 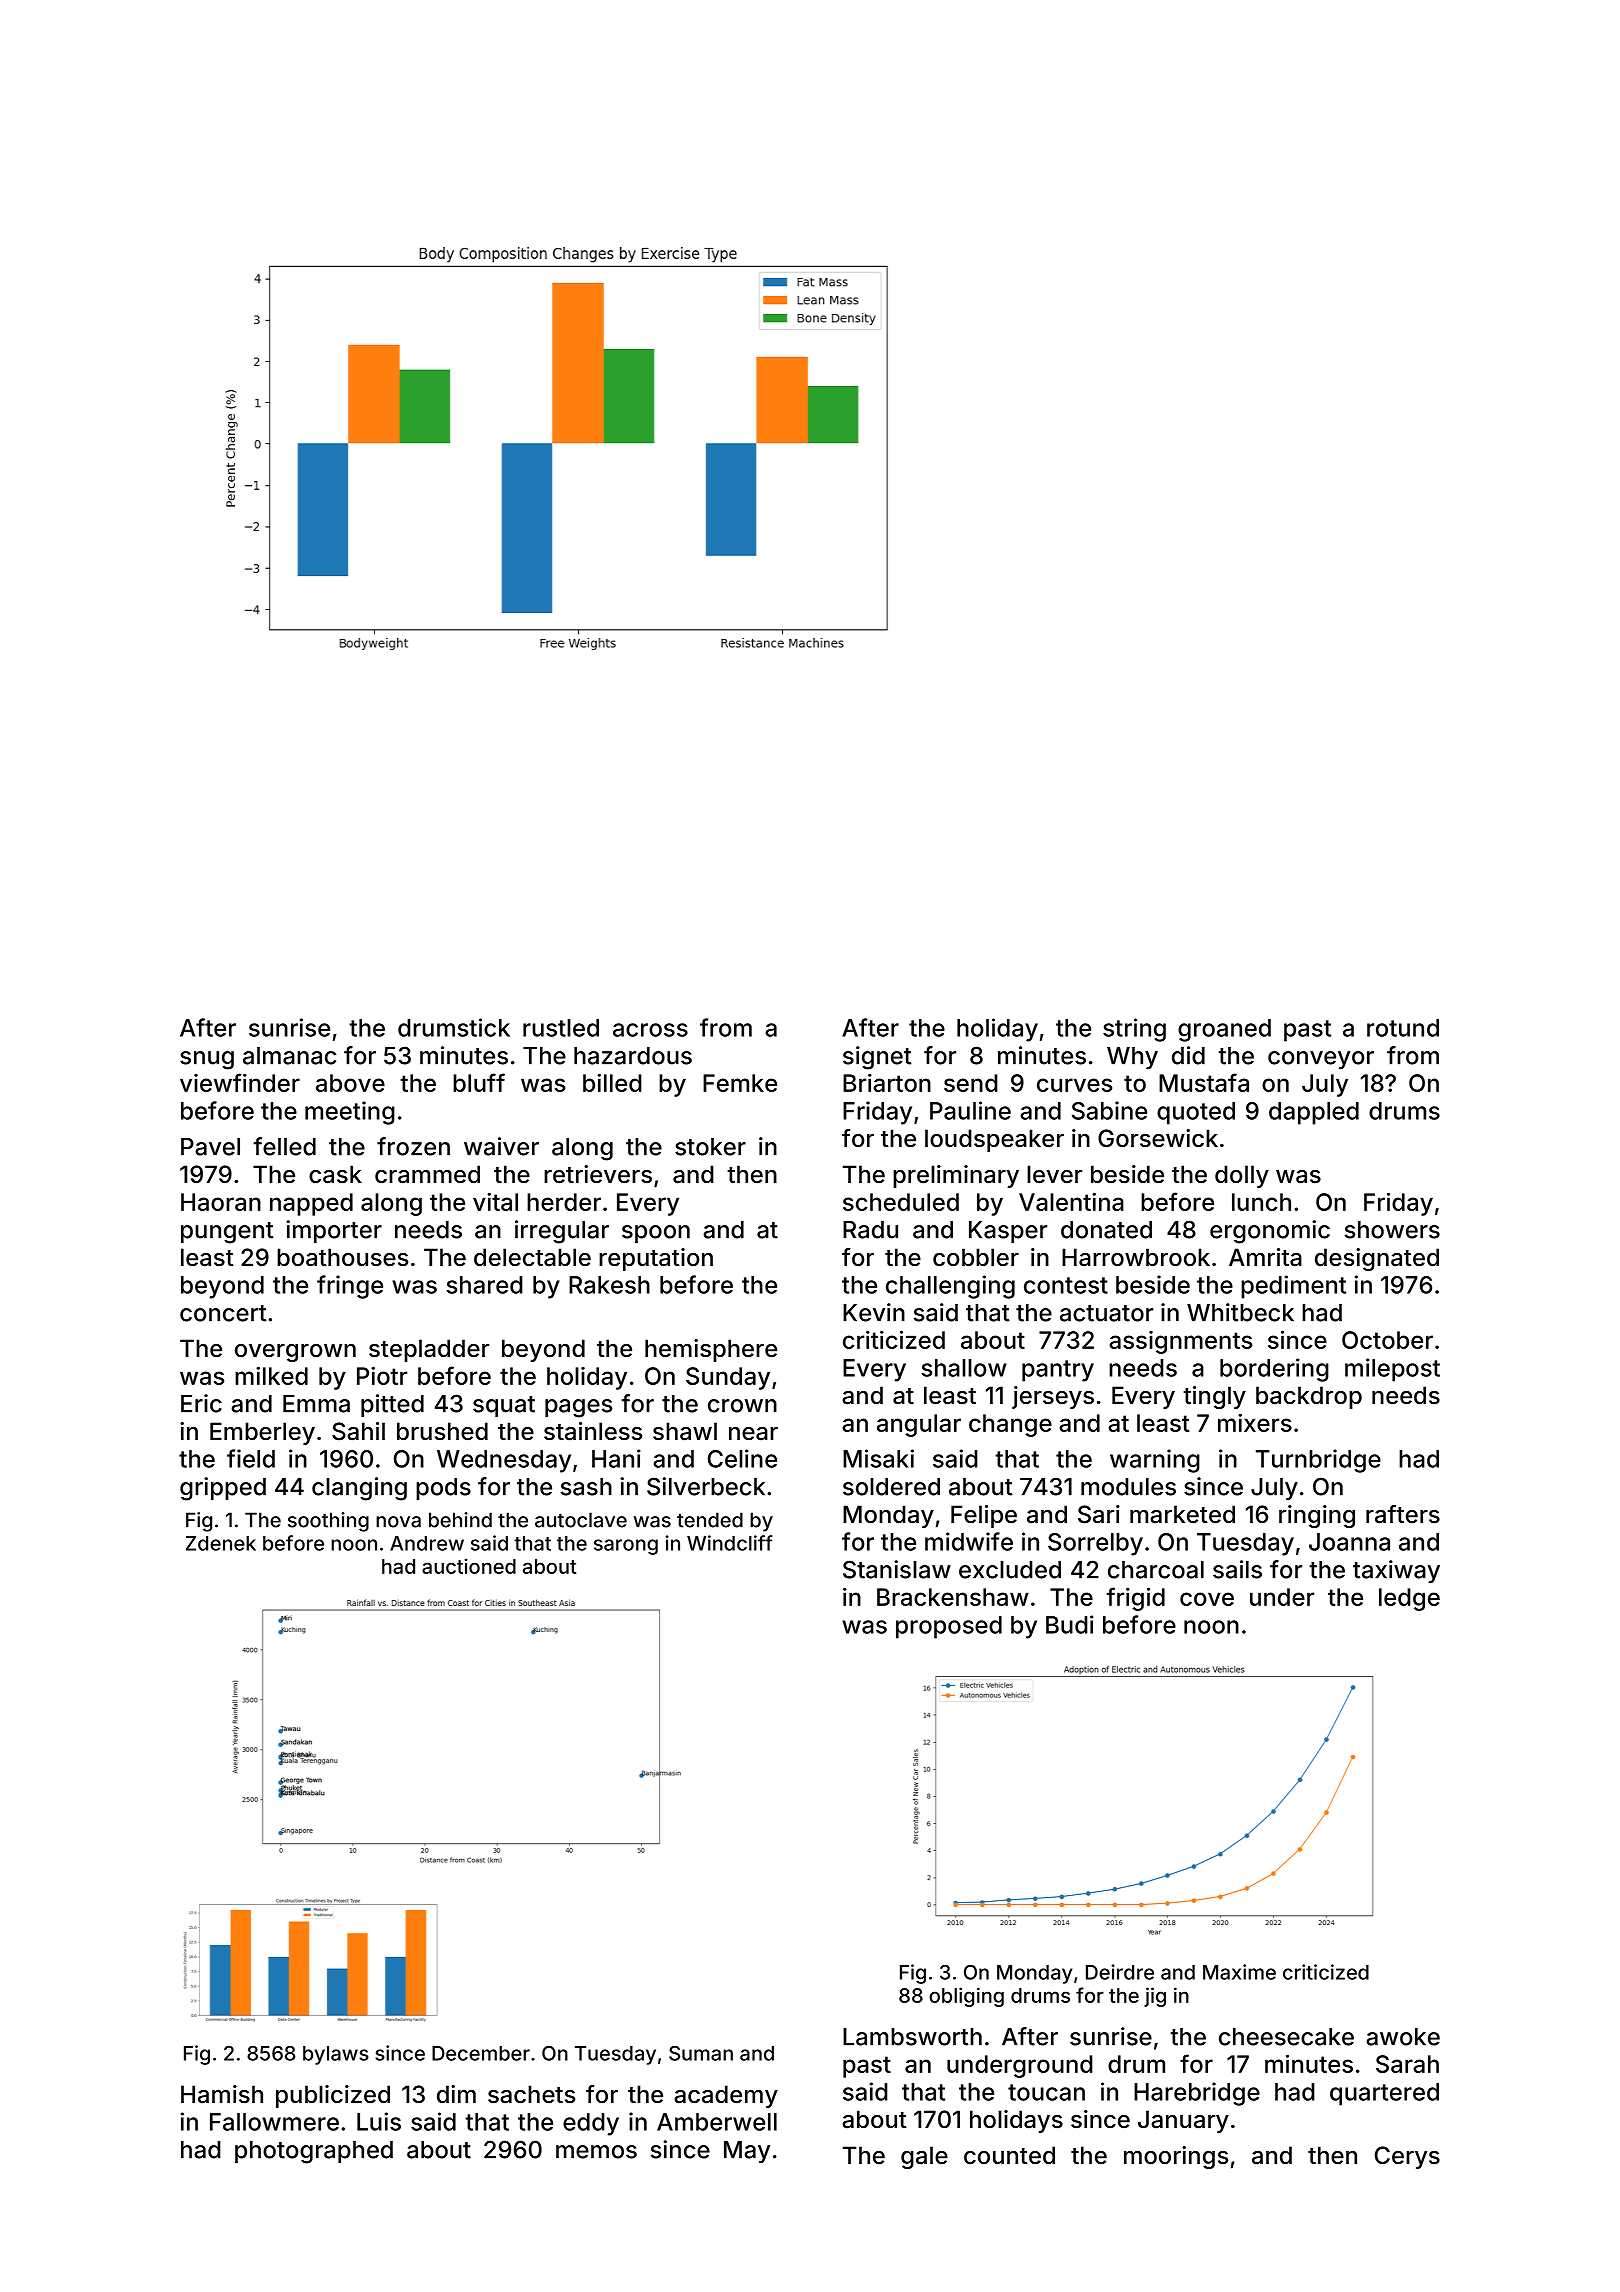 I want to click on contest, so click(x=1066, y=1285).
